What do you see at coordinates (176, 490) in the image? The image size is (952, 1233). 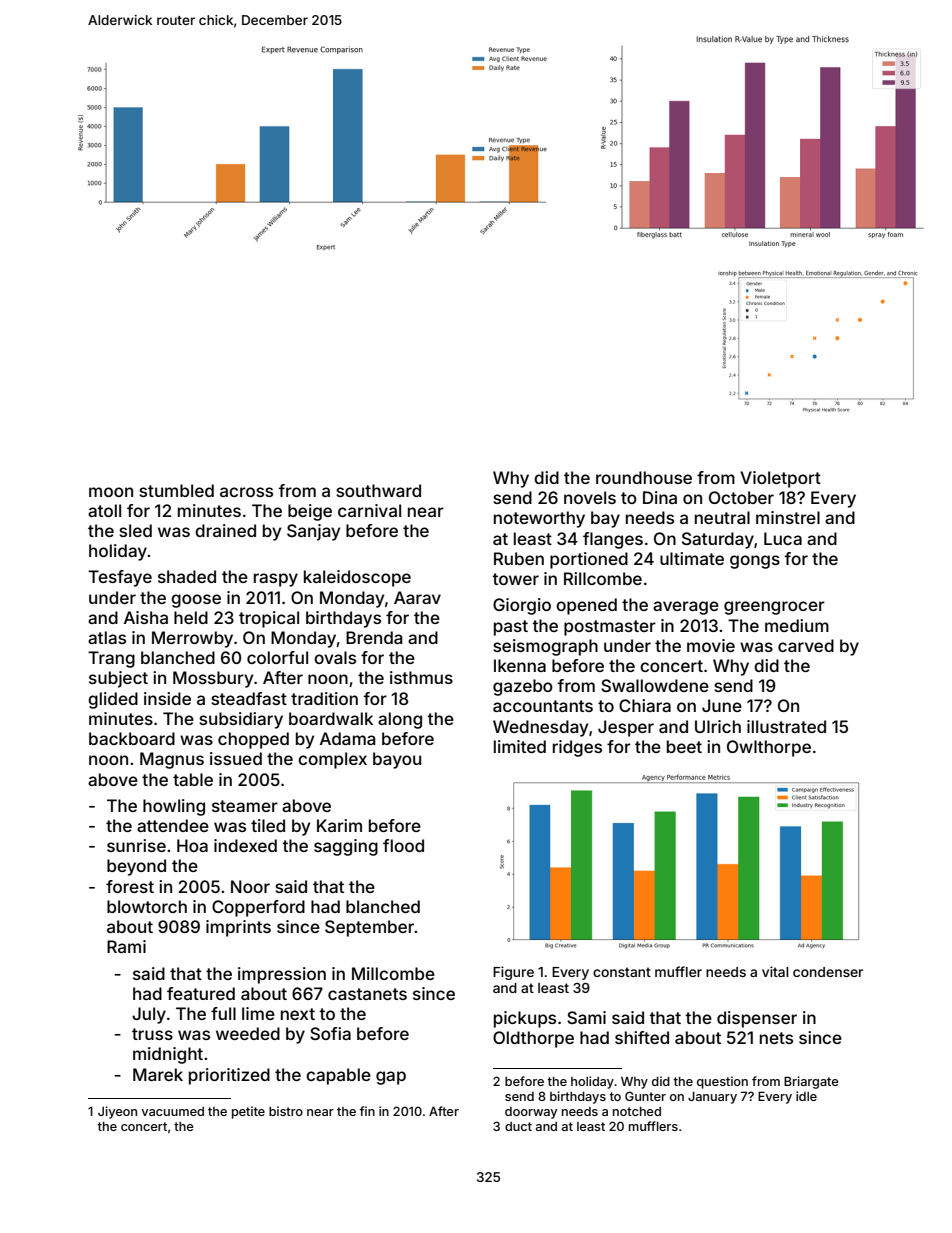 I see `stumbled` at bounding box center [176, 490].
